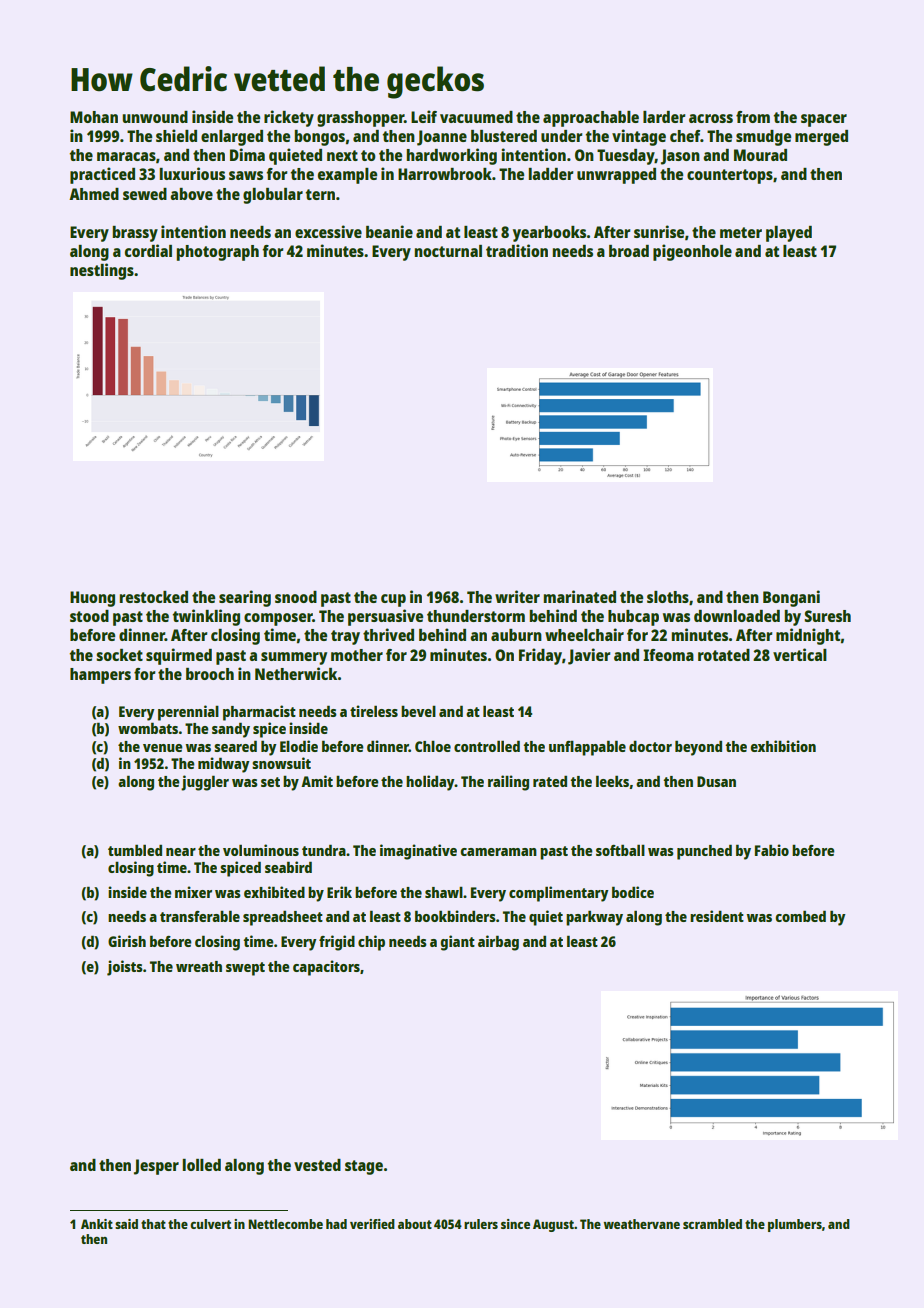  What do you see at coordinates (296, 597) in the screenshot?
I see `snood` at bounding box center [296, 597].
